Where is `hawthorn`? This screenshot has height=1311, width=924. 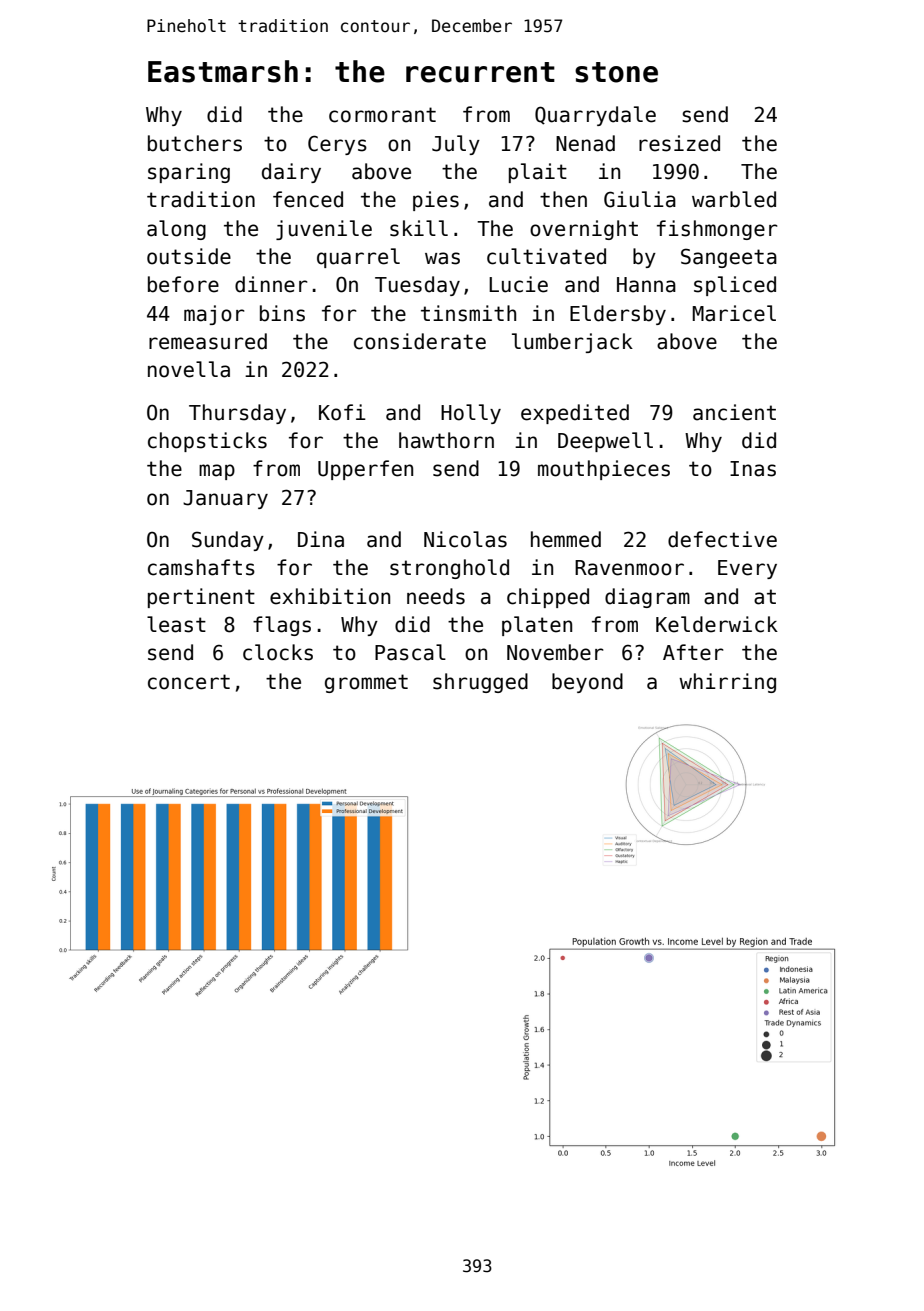
hawthorn is located at coordinates (446, 440).
